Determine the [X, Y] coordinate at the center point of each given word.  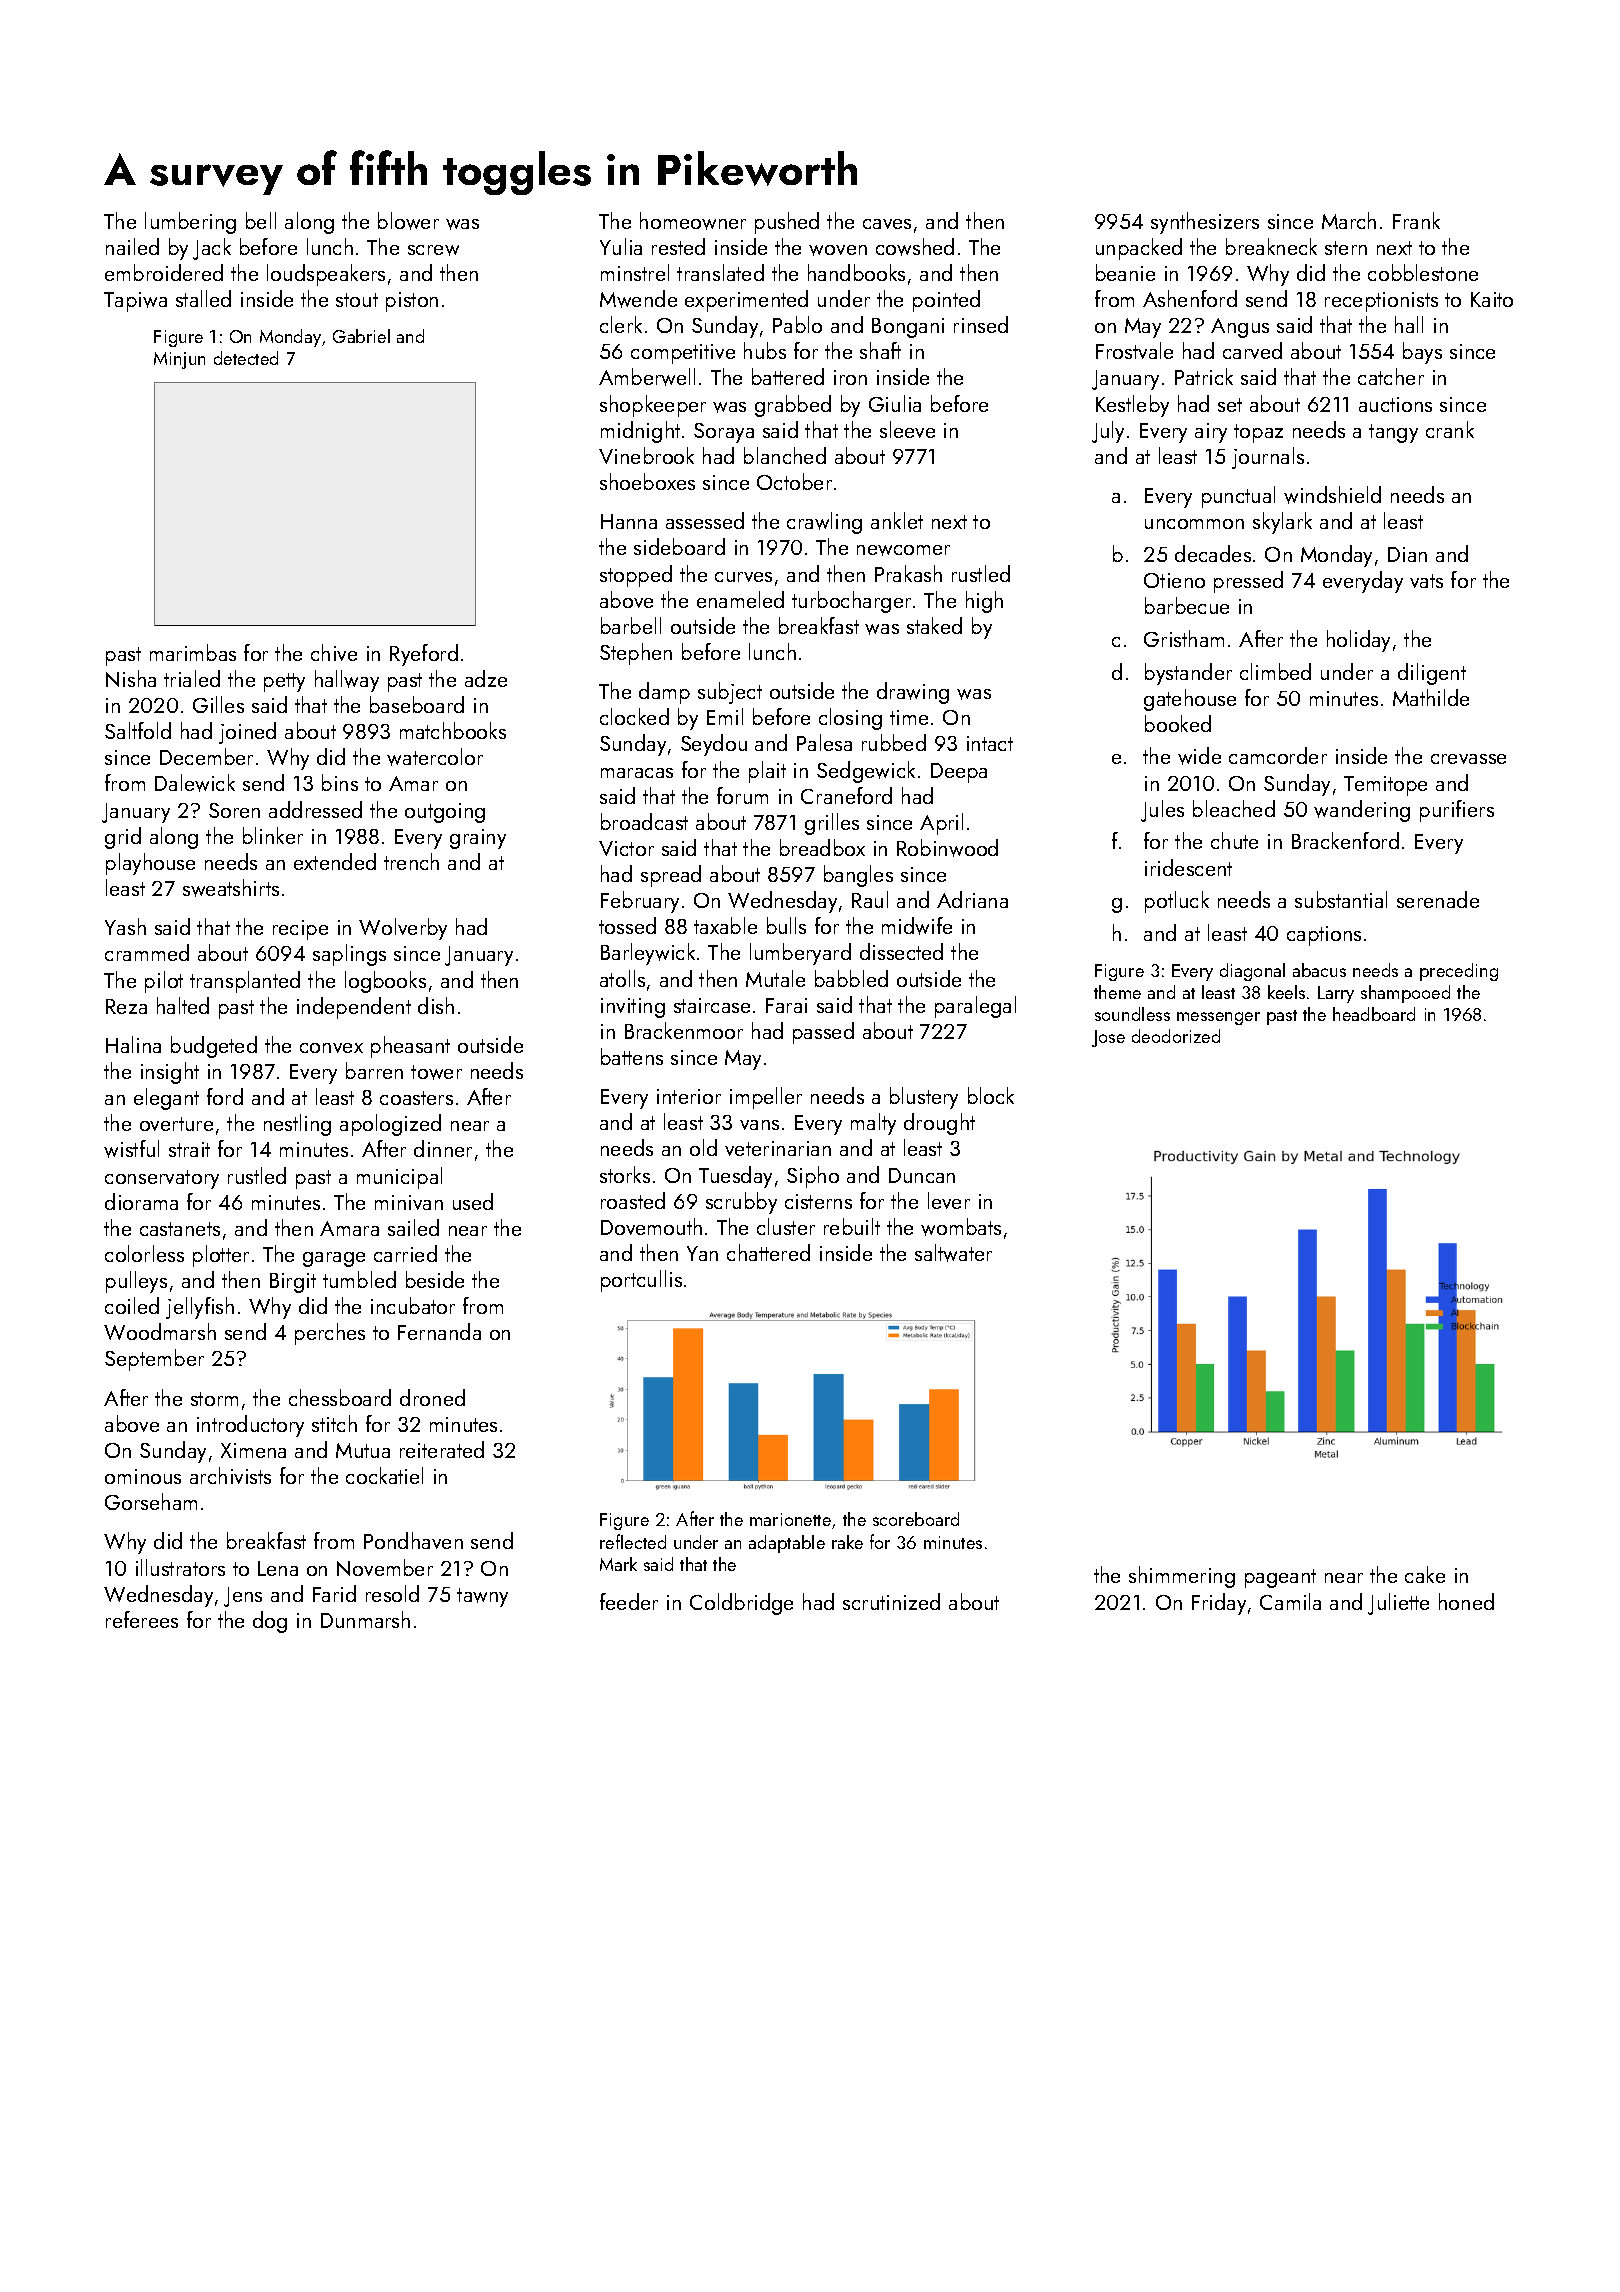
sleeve [907, 429]
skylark [1282, 523]
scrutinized [891, 1601]
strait [189, 1149]
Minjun [179, 360]
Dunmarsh [365, 1619]
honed [1466, 1601]
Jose [1108, 1038]
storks [625, 1174]
